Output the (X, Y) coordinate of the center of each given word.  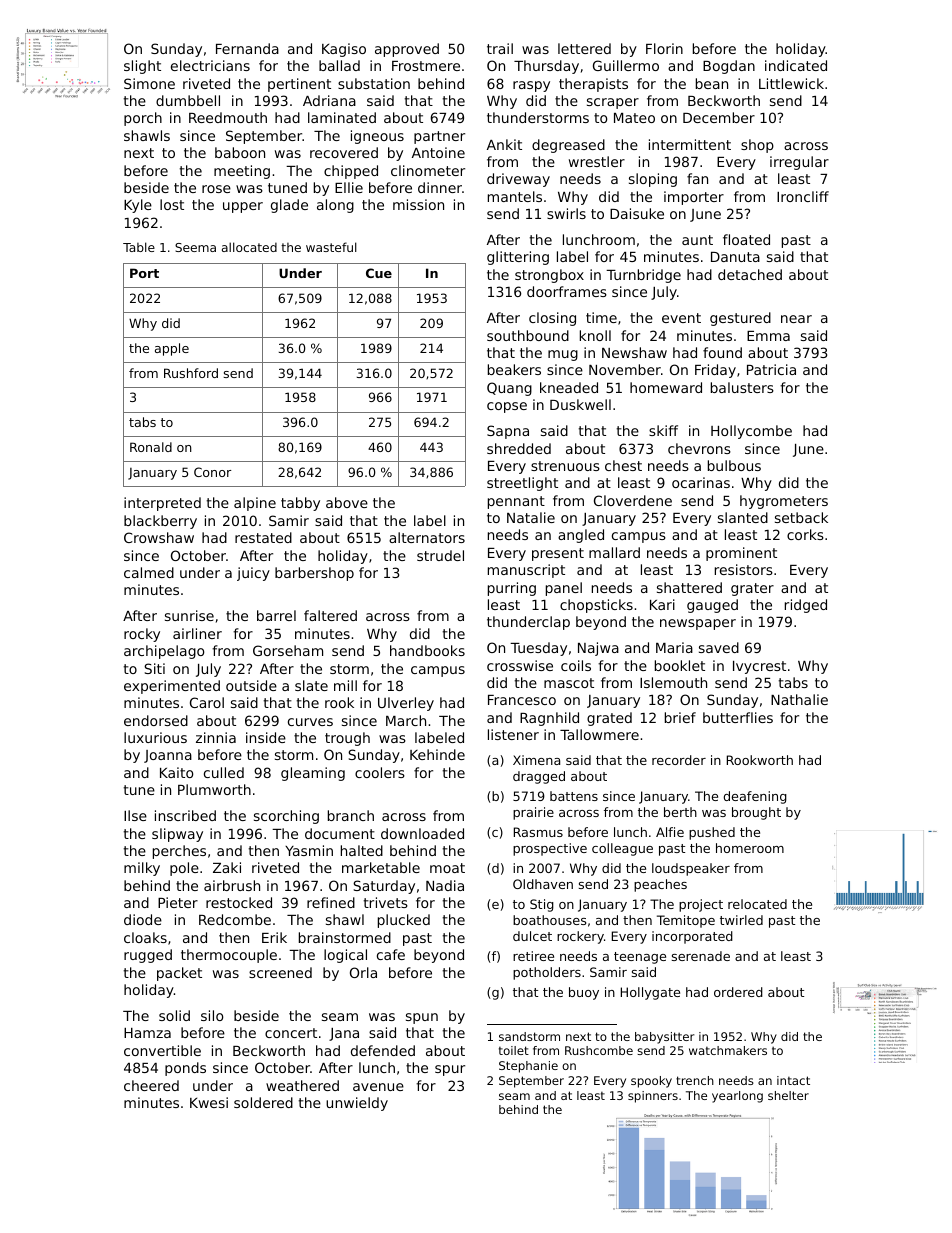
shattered (689, 587)
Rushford (191, 373)
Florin (664, 48)
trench (695, 1080)
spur (450, 1070)
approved (407, 50)
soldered (263, 1102)
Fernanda (247, 48)
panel (564, 589)
